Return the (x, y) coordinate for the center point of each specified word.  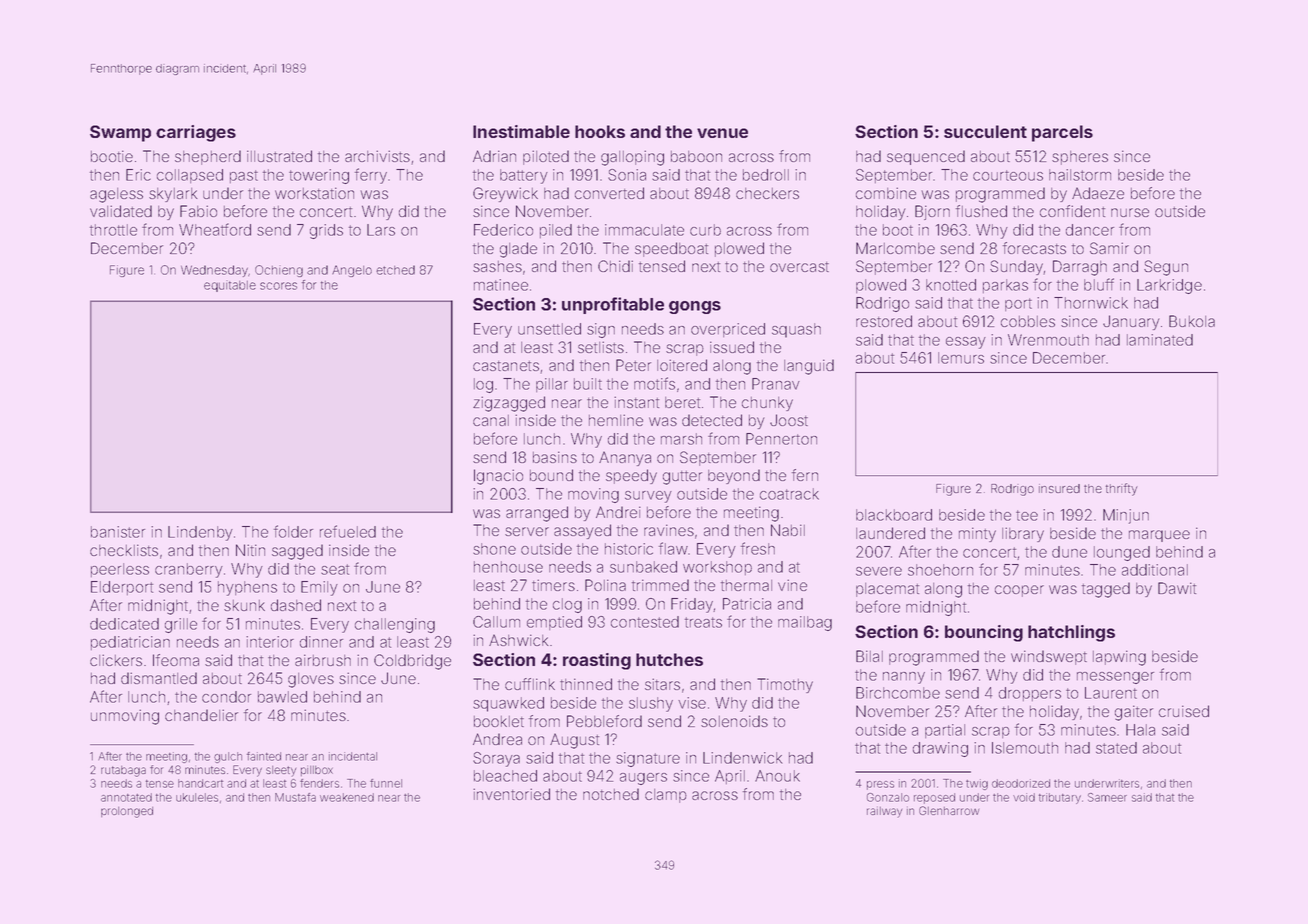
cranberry (189, 570)
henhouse (508, 567)
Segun (1166, 268)
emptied (554, 623)
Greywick (505, 194)
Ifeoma (176, 660)
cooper (1019, 591)
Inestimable (521, 131)
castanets (506, 366)
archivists (377, 156)
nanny (904, 678)
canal (491, 420)
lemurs (961, 358)
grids (326, 231)
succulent (985, 131)
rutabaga (123, 771)
